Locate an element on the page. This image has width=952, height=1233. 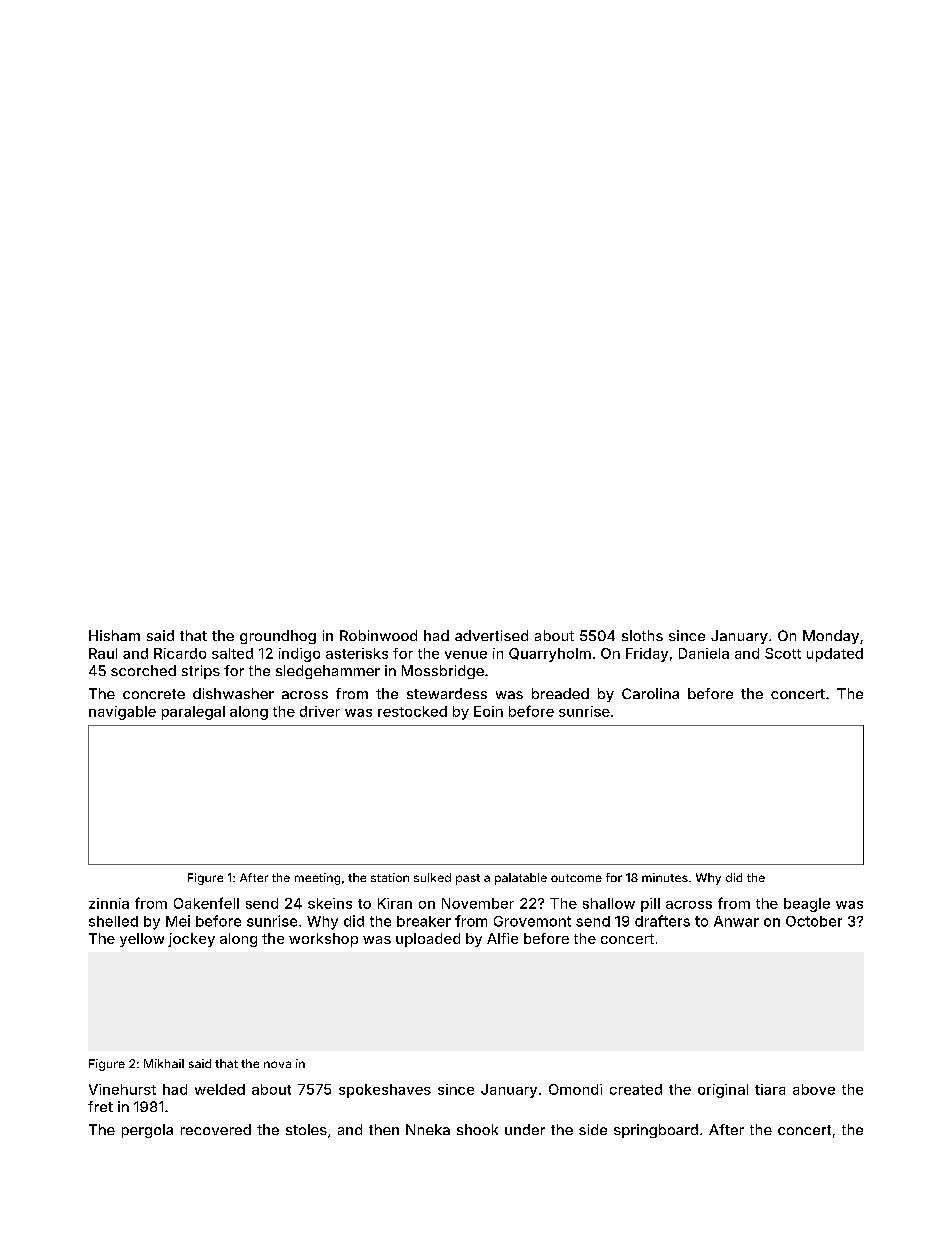
groundhog is located at coordinates (278, 637).
